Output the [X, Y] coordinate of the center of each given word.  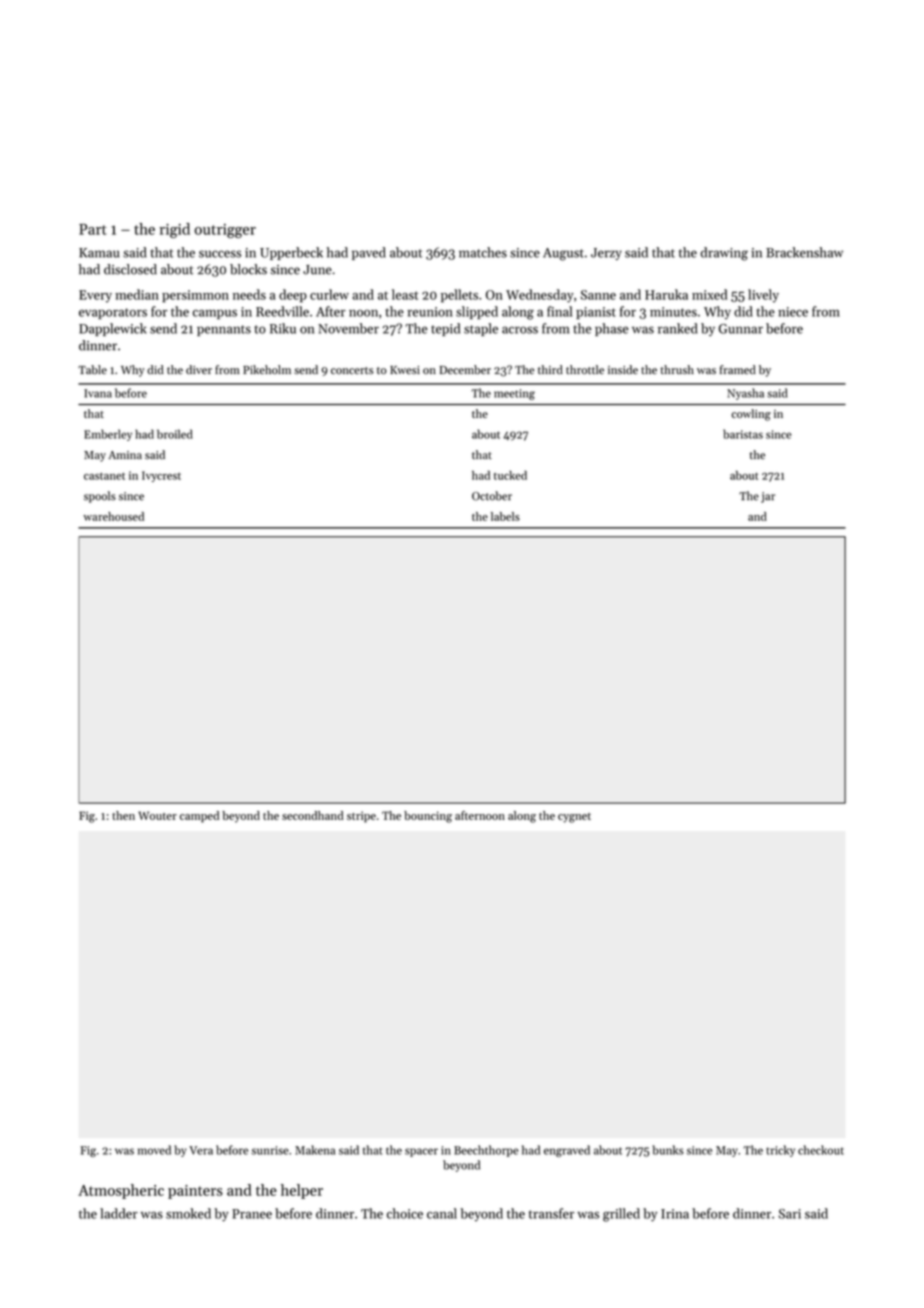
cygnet [574, 818]
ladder [119, 1213]
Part [93, 229]
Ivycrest [161, 476]
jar [768, 497]
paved [369, 253]
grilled [621, 1215]
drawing [724, 254]
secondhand [313, 815]
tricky [780, 1151]
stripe [361, 817]
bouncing [428, 817]
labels [505, 516]
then [123, 815]
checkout [821, 1150]
